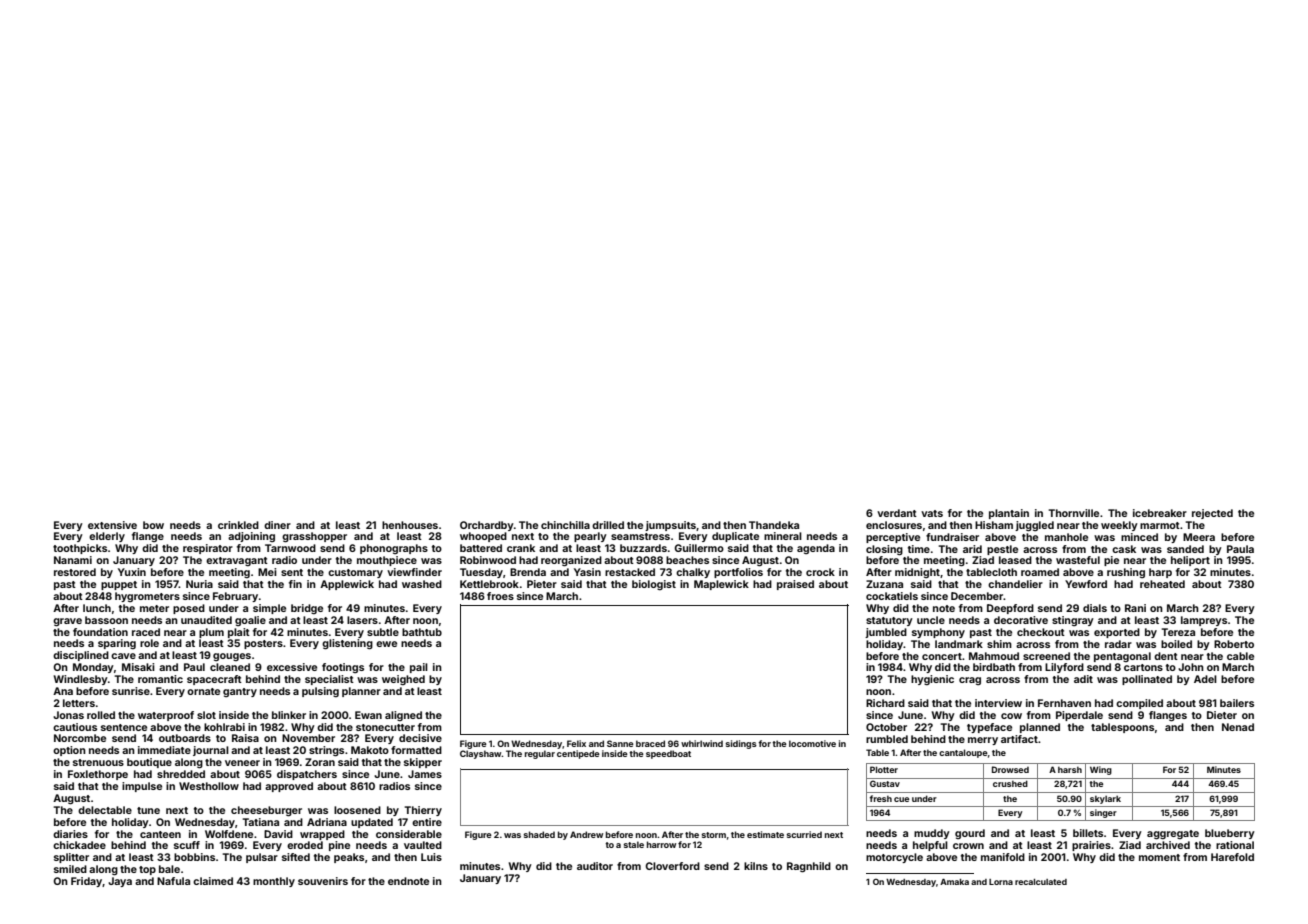 Image resolution: width=1308 pixels, height=924 pixels. What do you see at coordinates (643, 548) in the screenshot?
I see `buzzards` at bounding box center [643, 548].
